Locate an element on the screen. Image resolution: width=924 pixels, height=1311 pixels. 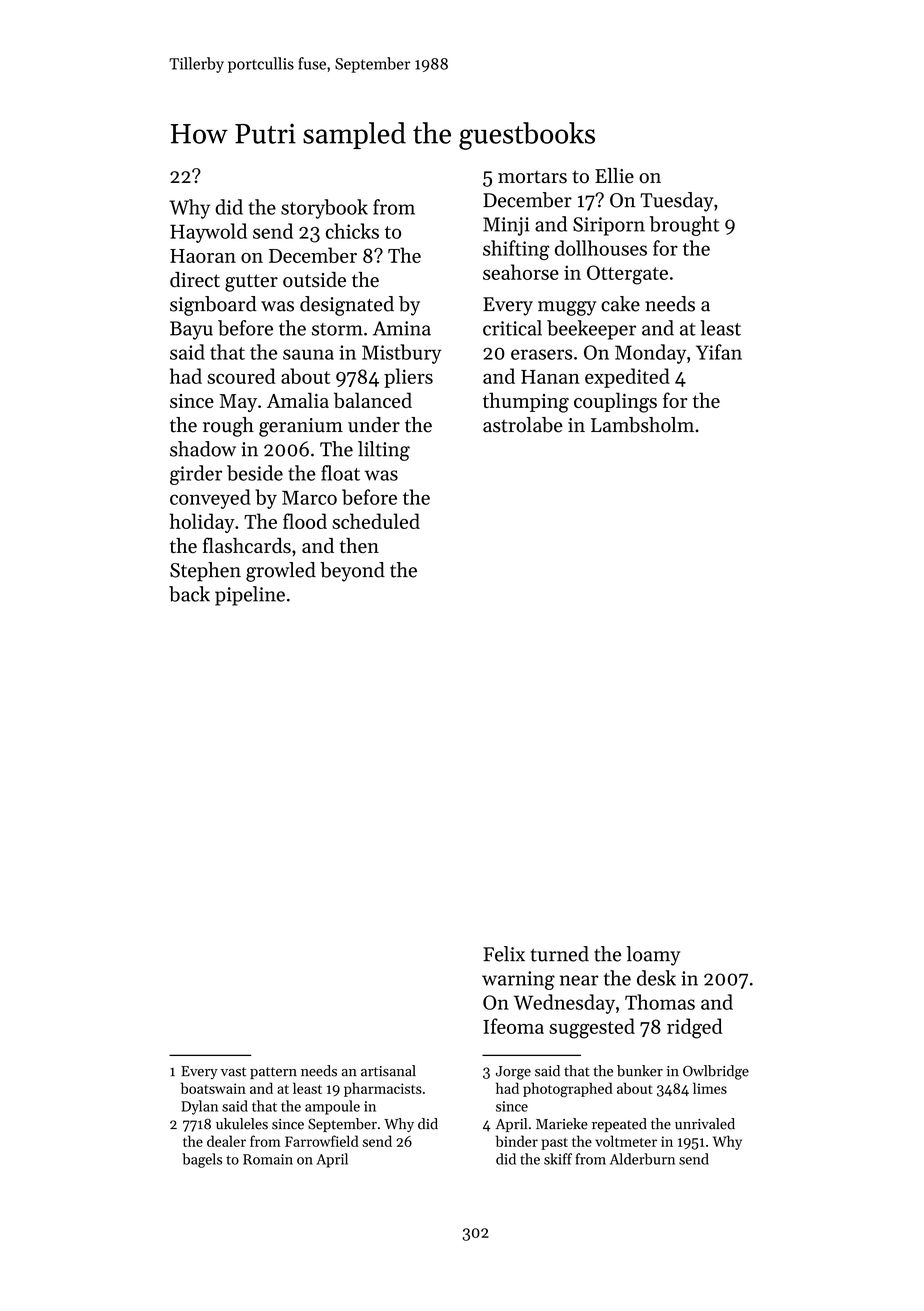
loamy is located at coordinates (653, 956).
